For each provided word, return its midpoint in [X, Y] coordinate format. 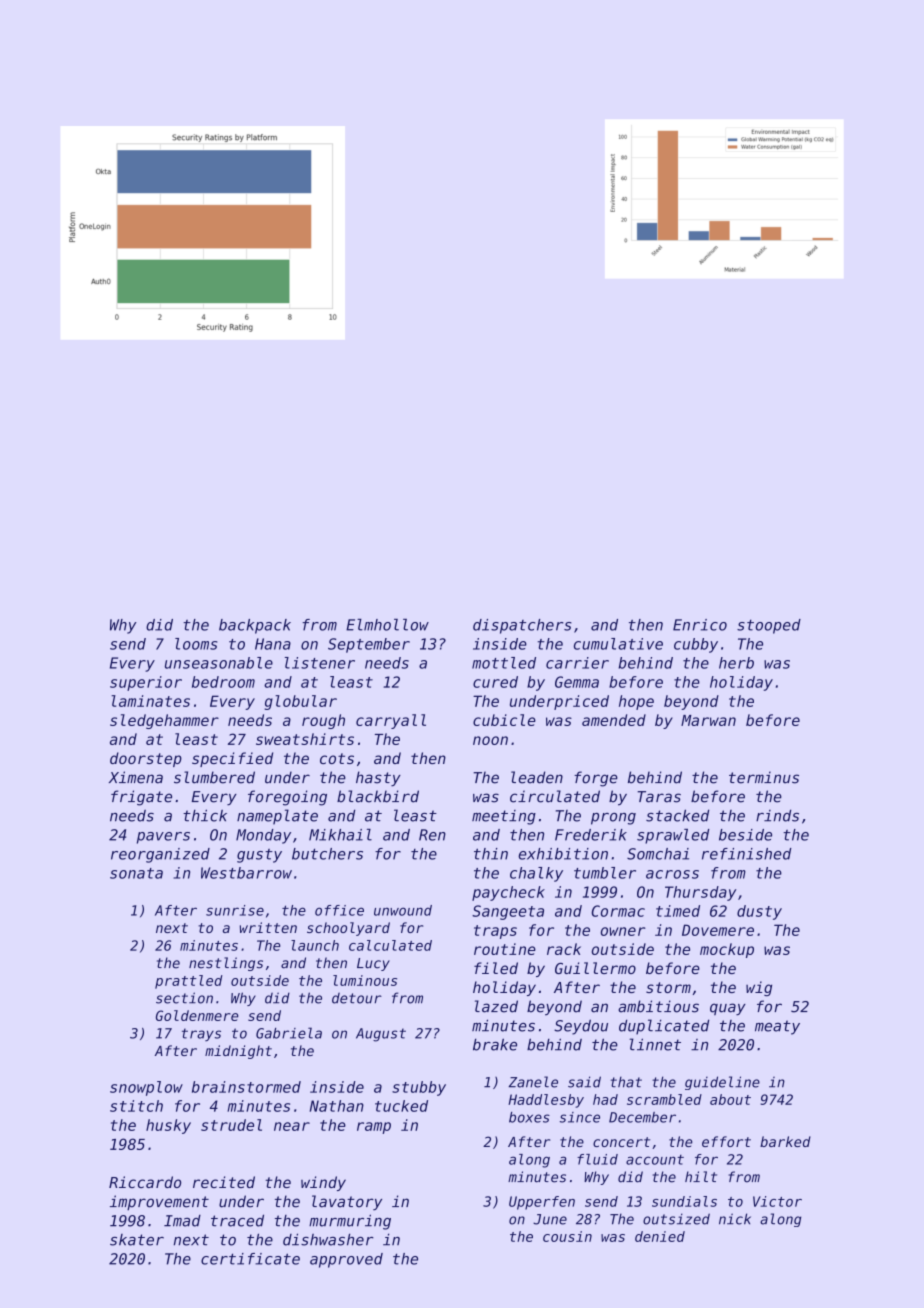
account [655, 1160]
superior [146, 683]
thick [205, 815]
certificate [250, 1259]
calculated [390, 945]
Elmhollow [387, 625]
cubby [696, 645]
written [268, 927]
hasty [378, 779]
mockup [727, 950]
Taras [659, 797]
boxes [529, 1117]
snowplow [146, 1088]
